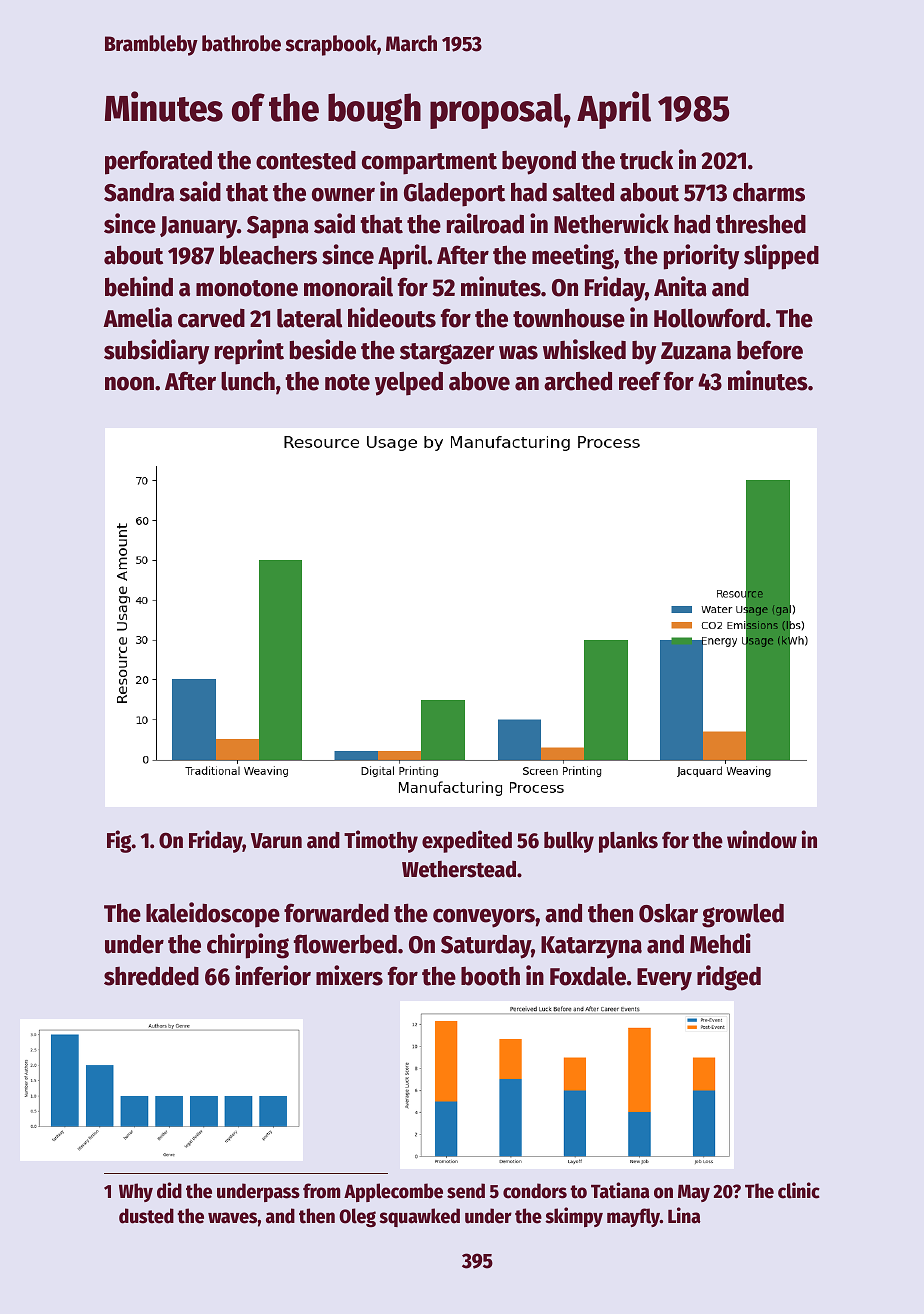 The height and width of the screenshot is (1314, 924). I want to click on hideouts, so click(392, 317).
